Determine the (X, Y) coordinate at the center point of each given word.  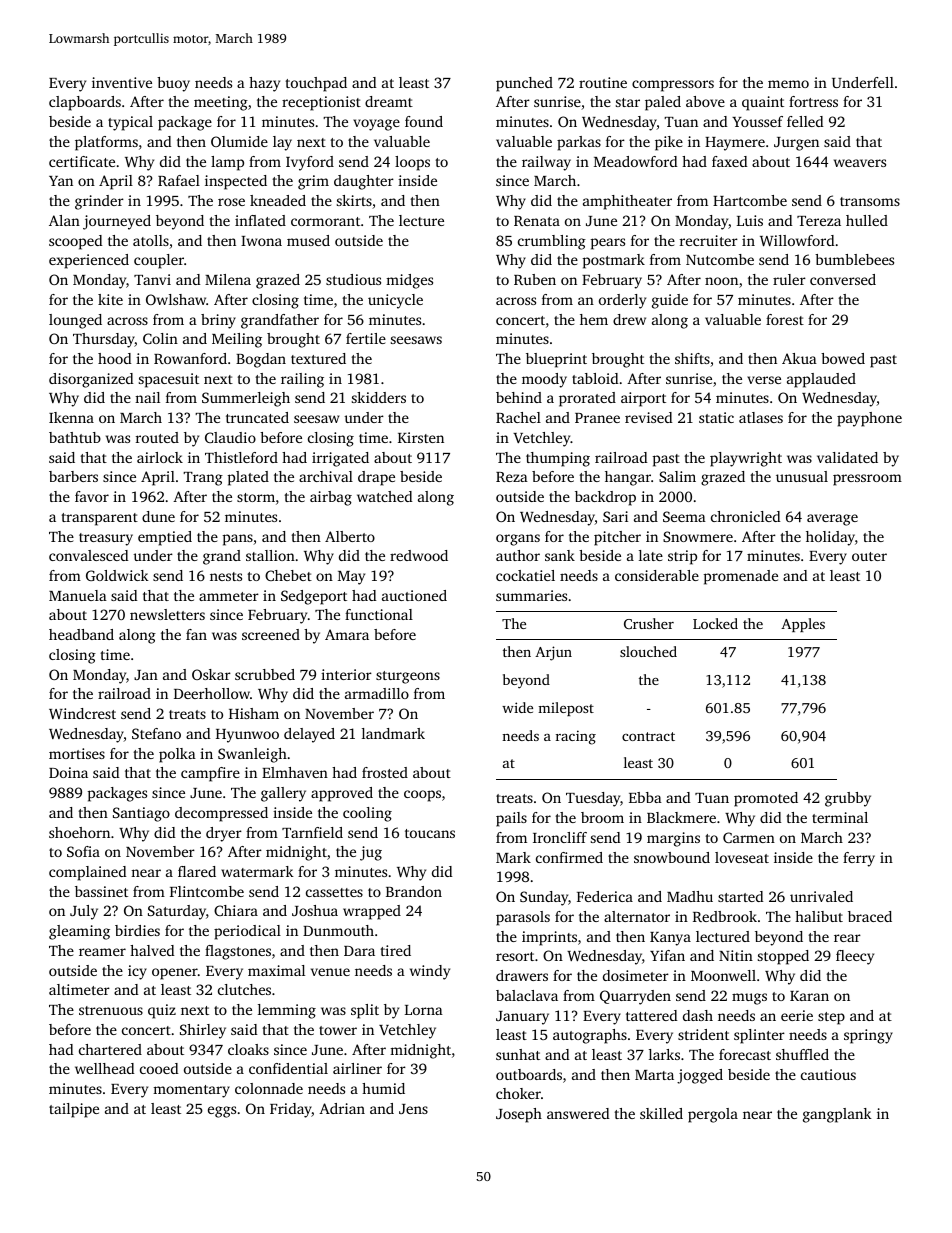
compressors (673, 86)
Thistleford (241, 457)
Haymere (735, 144)
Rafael (179, 180)
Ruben (535, 279)
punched (524, 84)
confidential (288, 1068)
